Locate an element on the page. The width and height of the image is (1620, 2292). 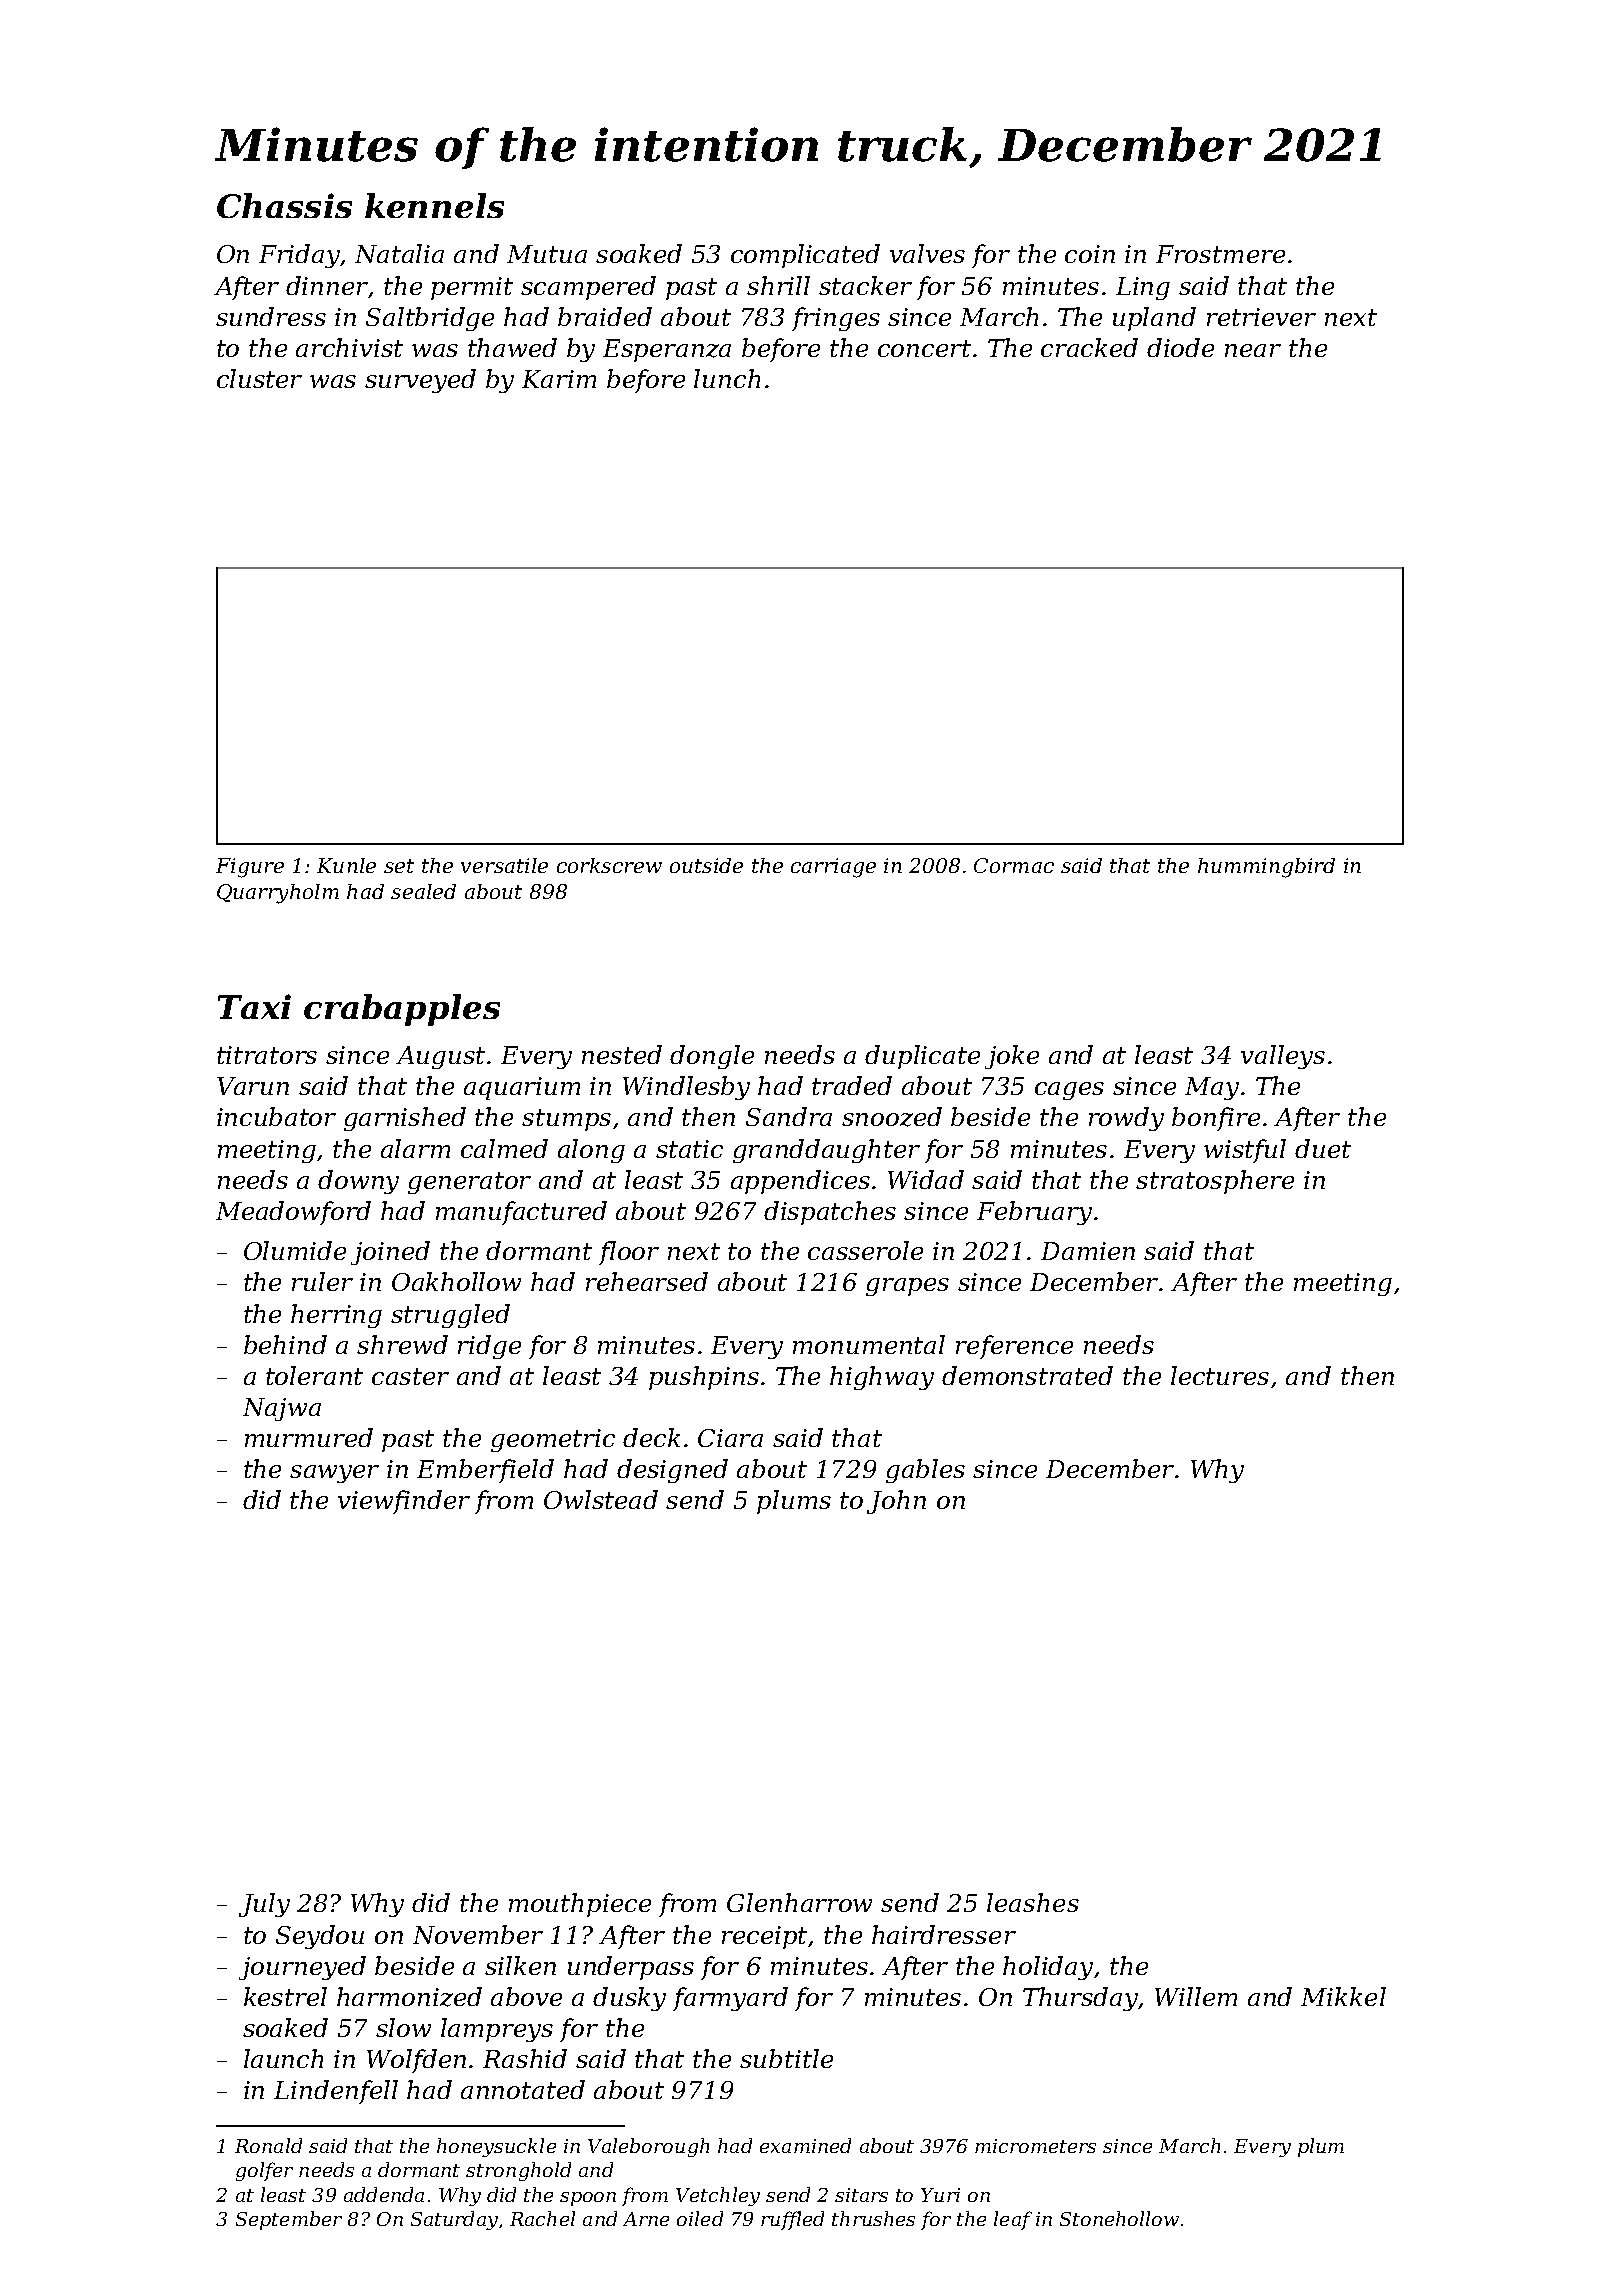
duplicate is located at coordinates (922, 1057).
